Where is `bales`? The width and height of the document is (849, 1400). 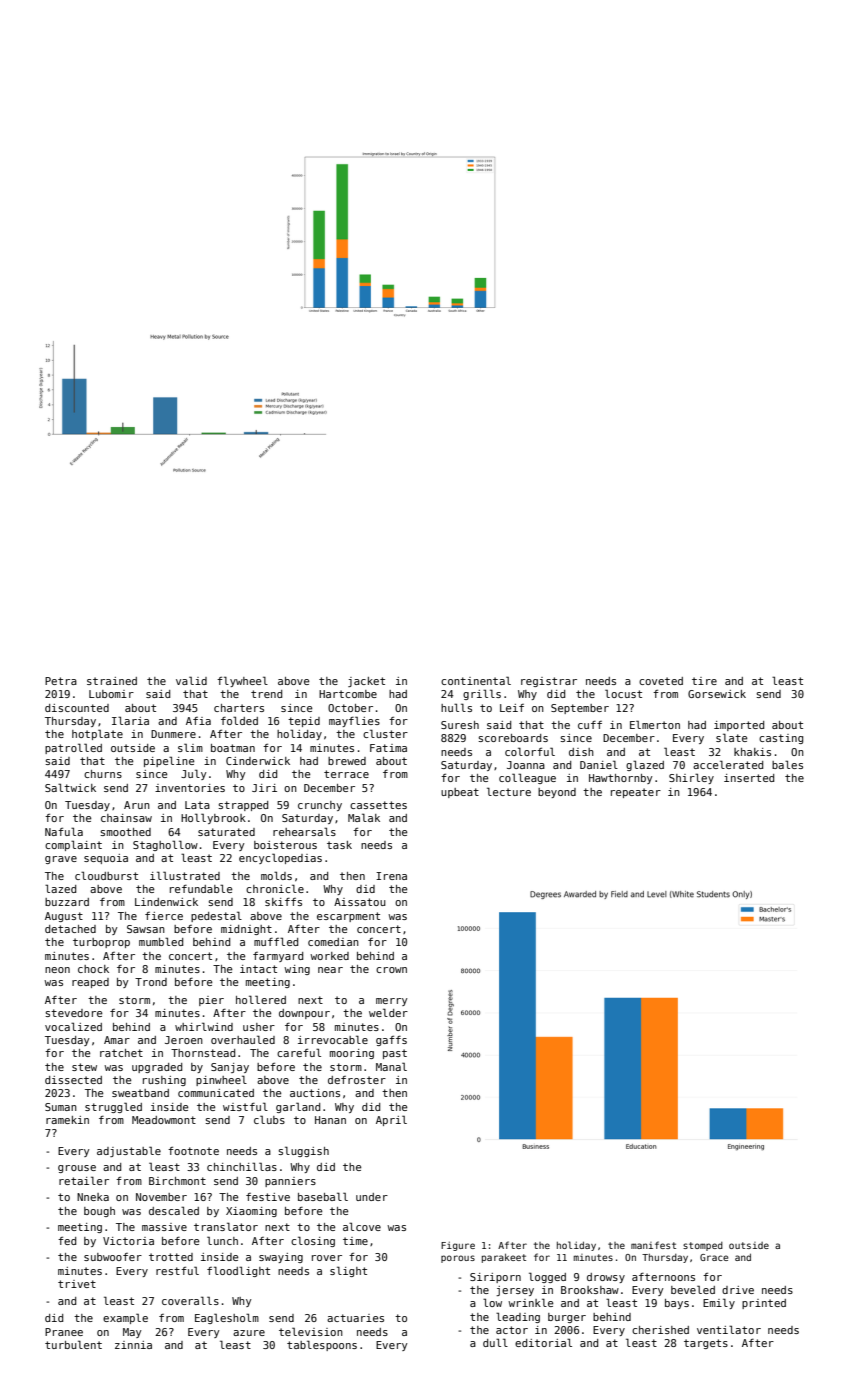
bales is located at coordinates (787, 764).
